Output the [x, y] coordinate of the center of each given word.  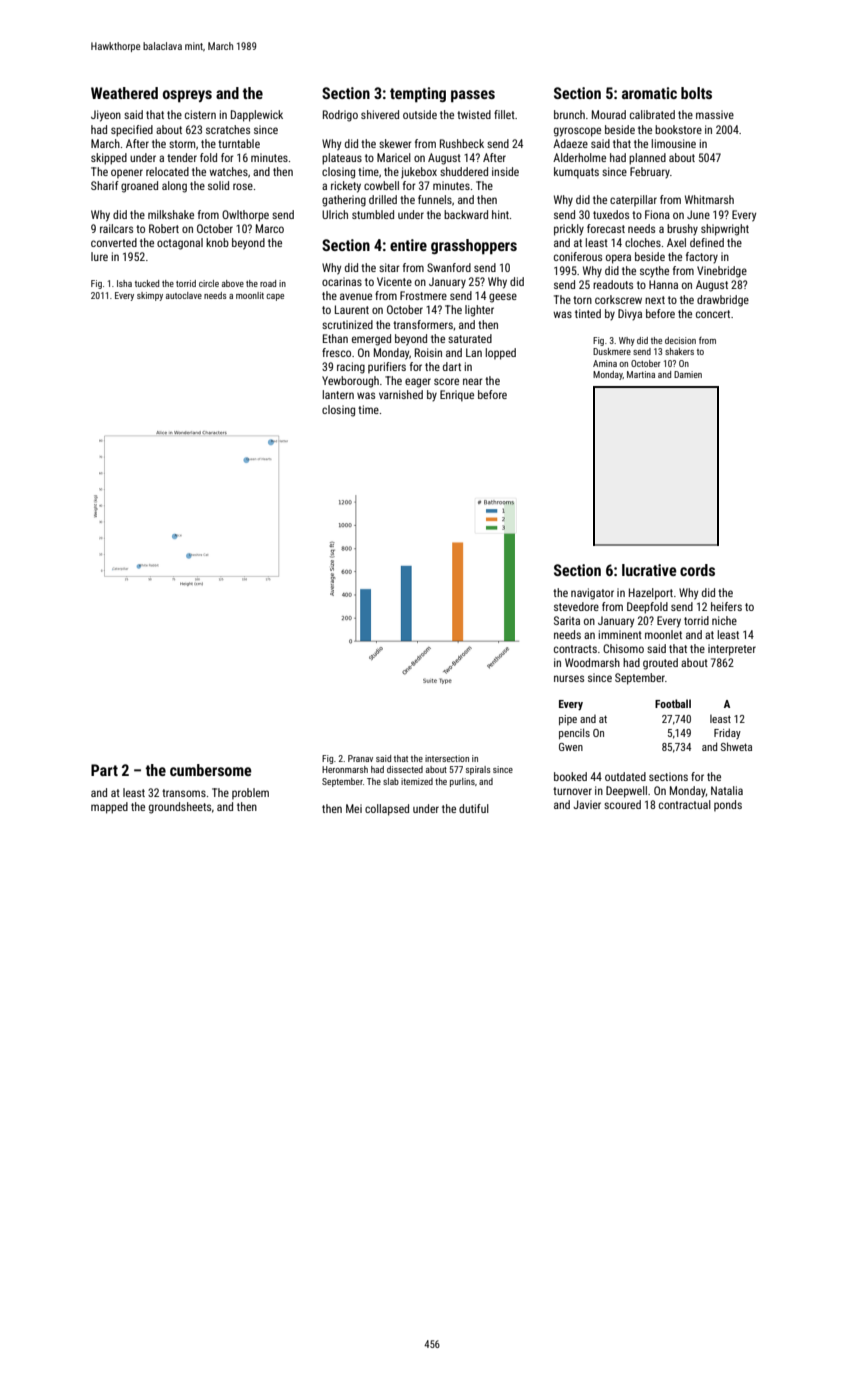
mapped [109, 808]
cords [697, 570]
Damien [688, 374]
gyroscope [577, 132]
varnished [401, 394]
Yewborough [350, 382]
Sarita [567, 620]
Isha [124, 283]
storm [182, 144]
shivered [380, 114]
